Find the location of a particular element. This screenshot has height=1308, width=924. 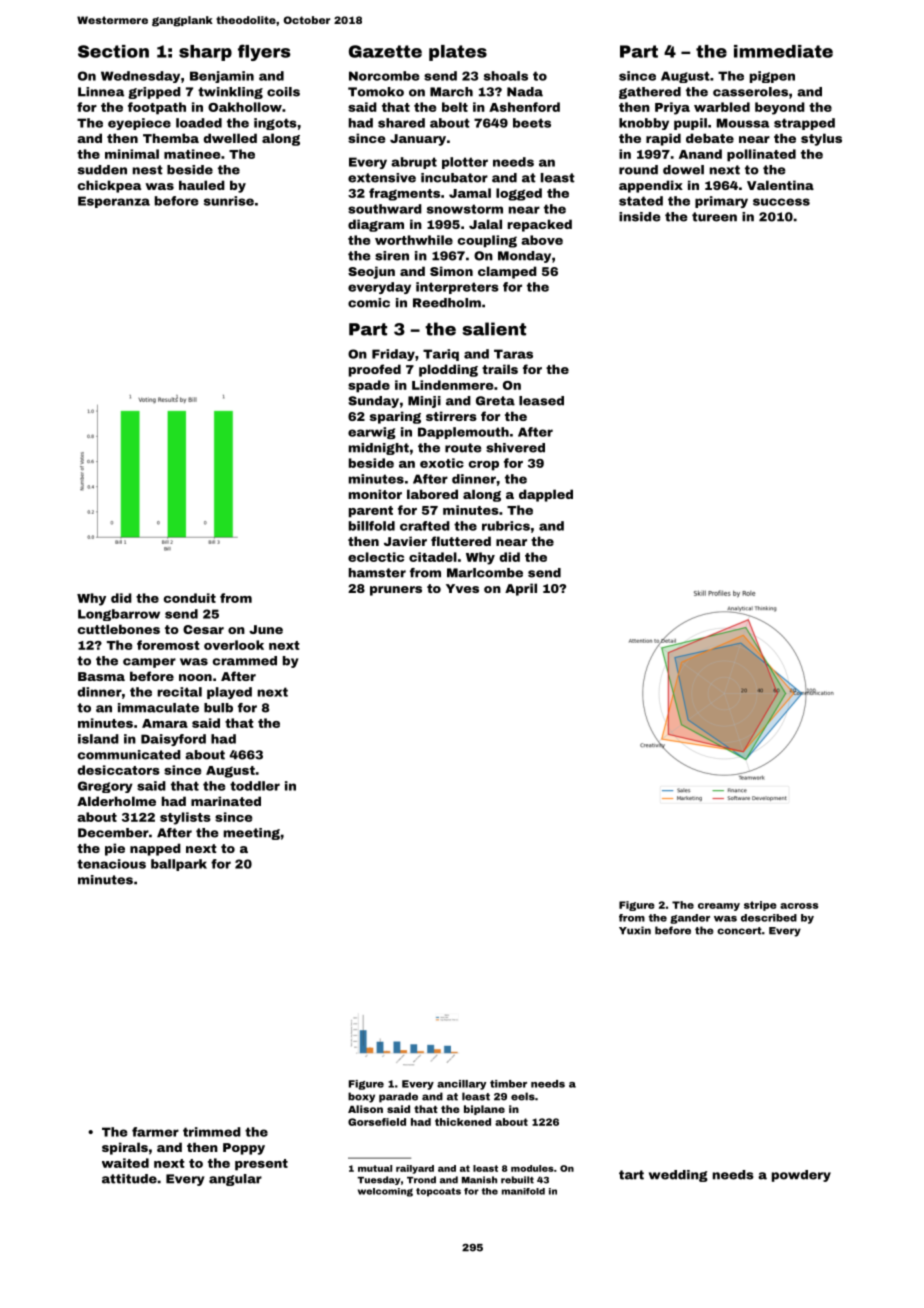

timber is located at coordinates (508, 1084).
